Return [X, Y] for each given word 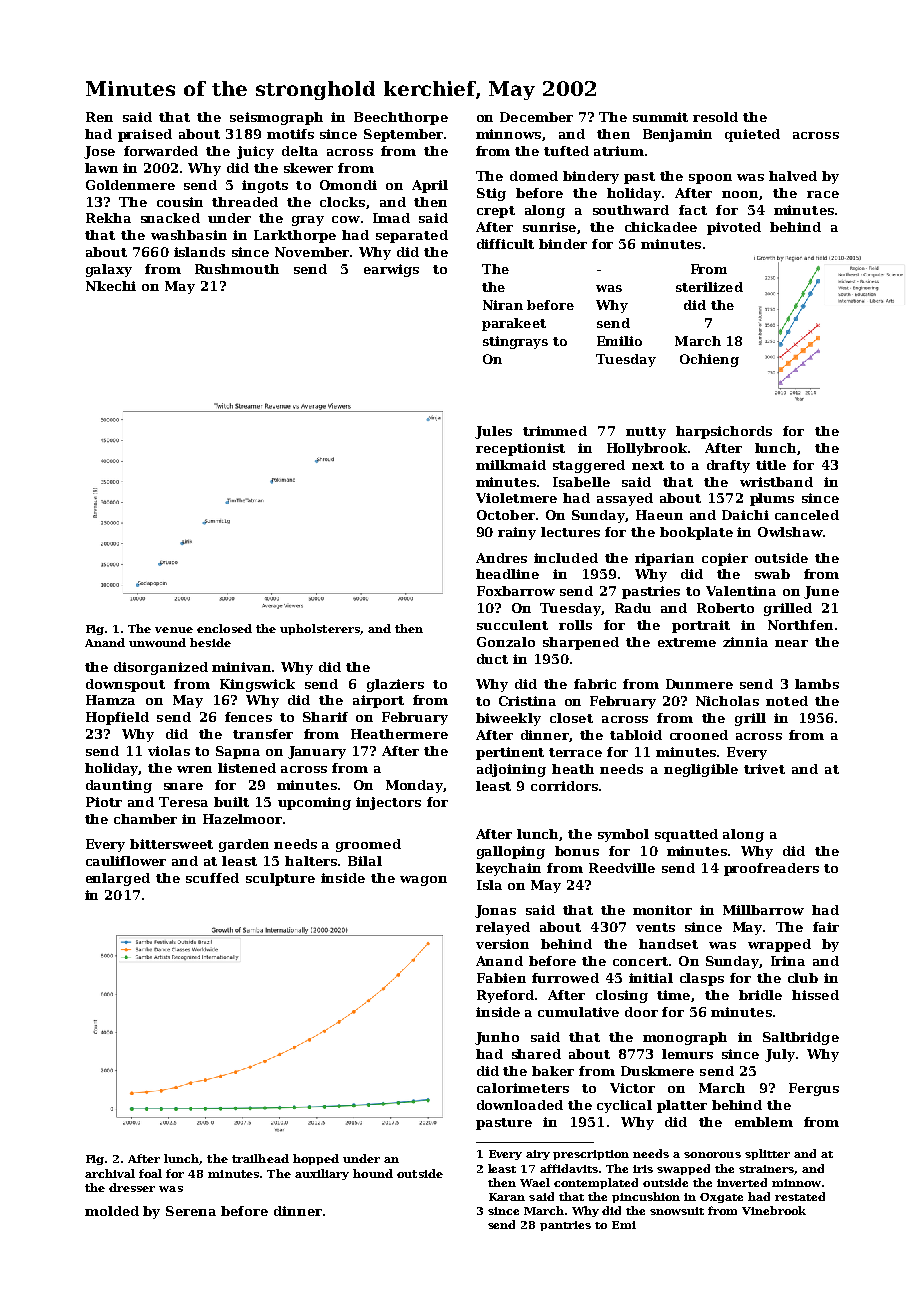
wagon [423, 881]
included [566, 558]
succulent [512, 625]
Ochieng [709, 360]
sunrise [549, 227]
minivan [242, 667]
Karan [507, 1197]
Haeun [659, 515]
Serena [191, 1211]
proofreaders [771, 869]
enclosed [224, 628]
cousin [180, 202]
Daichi [745, 515]
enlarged [118, 879]
